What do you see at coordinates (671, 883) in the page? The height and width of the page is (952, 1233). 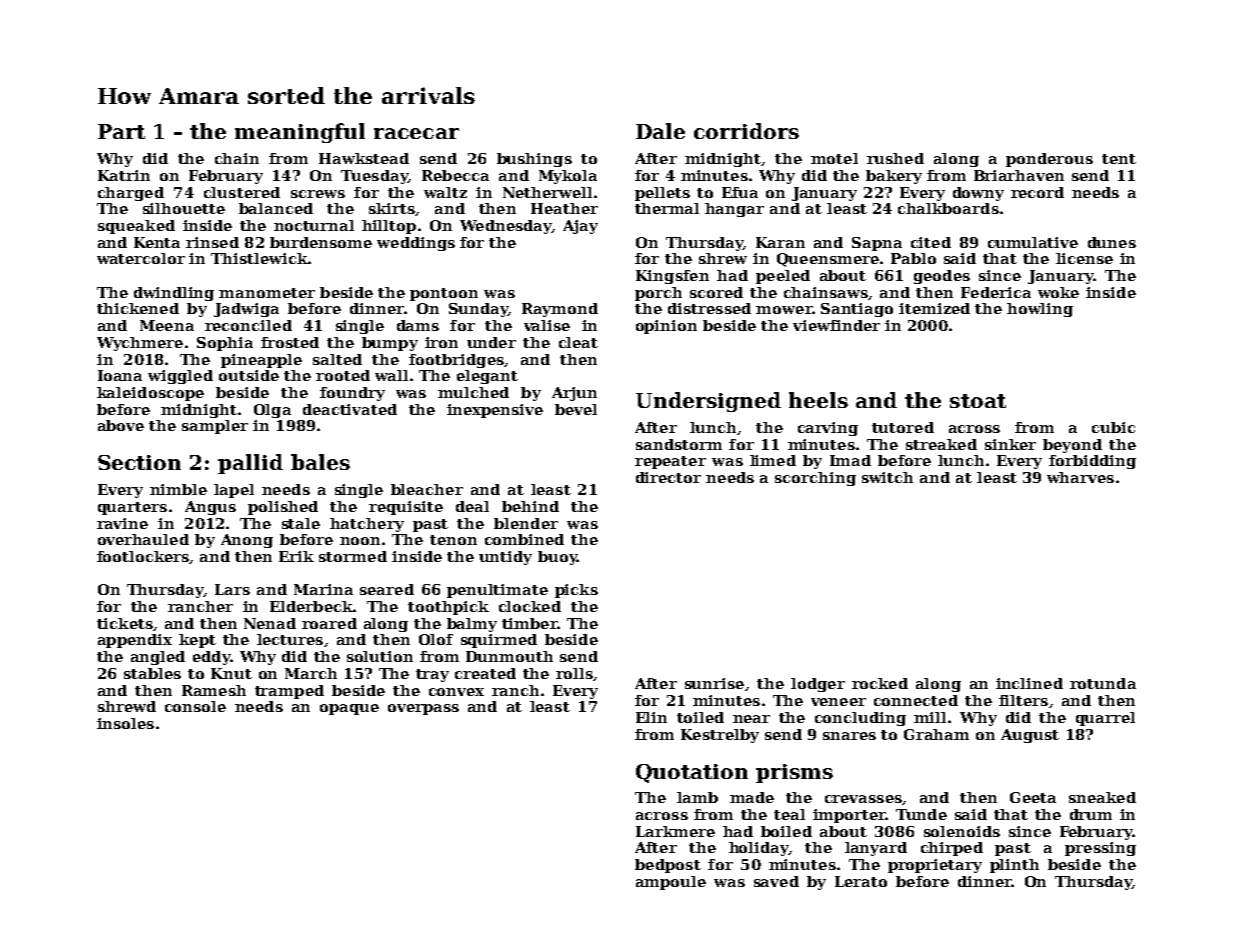 I see `ampoule` at bounding box center [671, 883].
